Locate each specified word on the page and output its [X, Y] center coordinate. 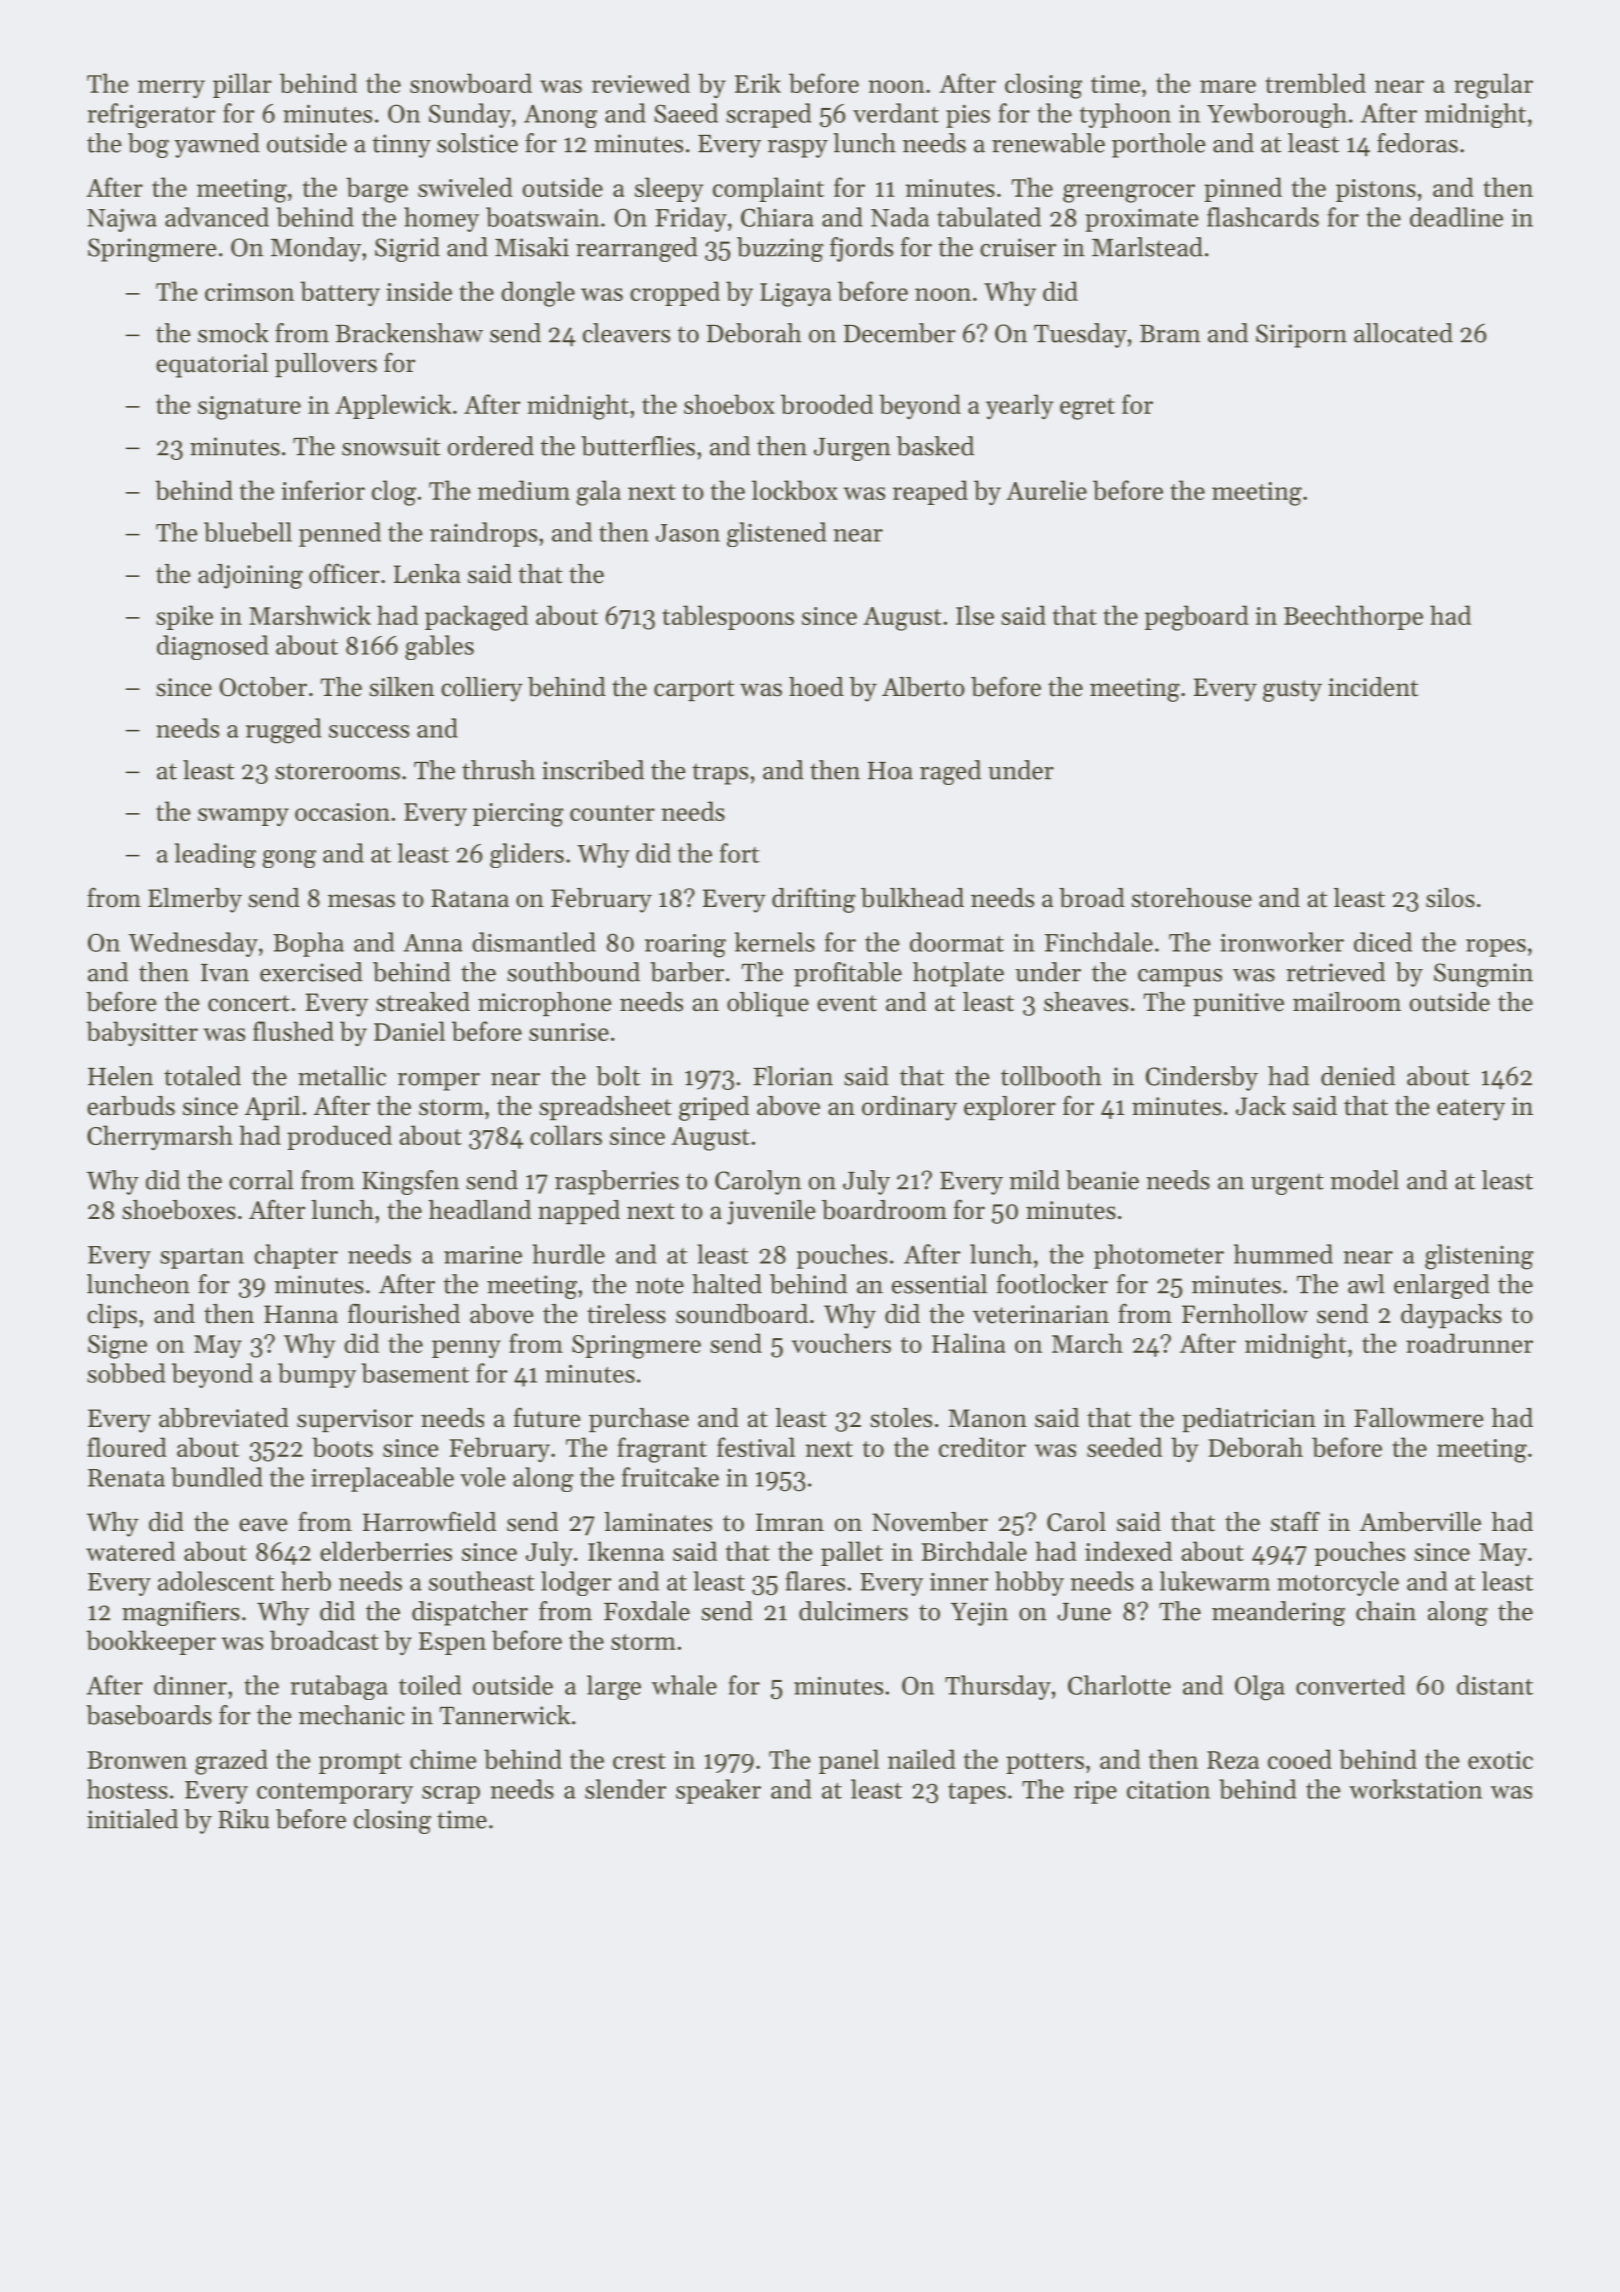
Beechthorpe [1353, 617]
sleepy [669, 189]
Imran [790, 1522]
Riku [243, 1819]
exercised [311, 972]
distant [1495, 1685]
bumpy [317, 1375]
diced [1383, 942]
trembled [1315, 83]
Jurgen [852, 449]
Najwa [122, 220]
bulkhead [912, 898]
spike [184, 617]
